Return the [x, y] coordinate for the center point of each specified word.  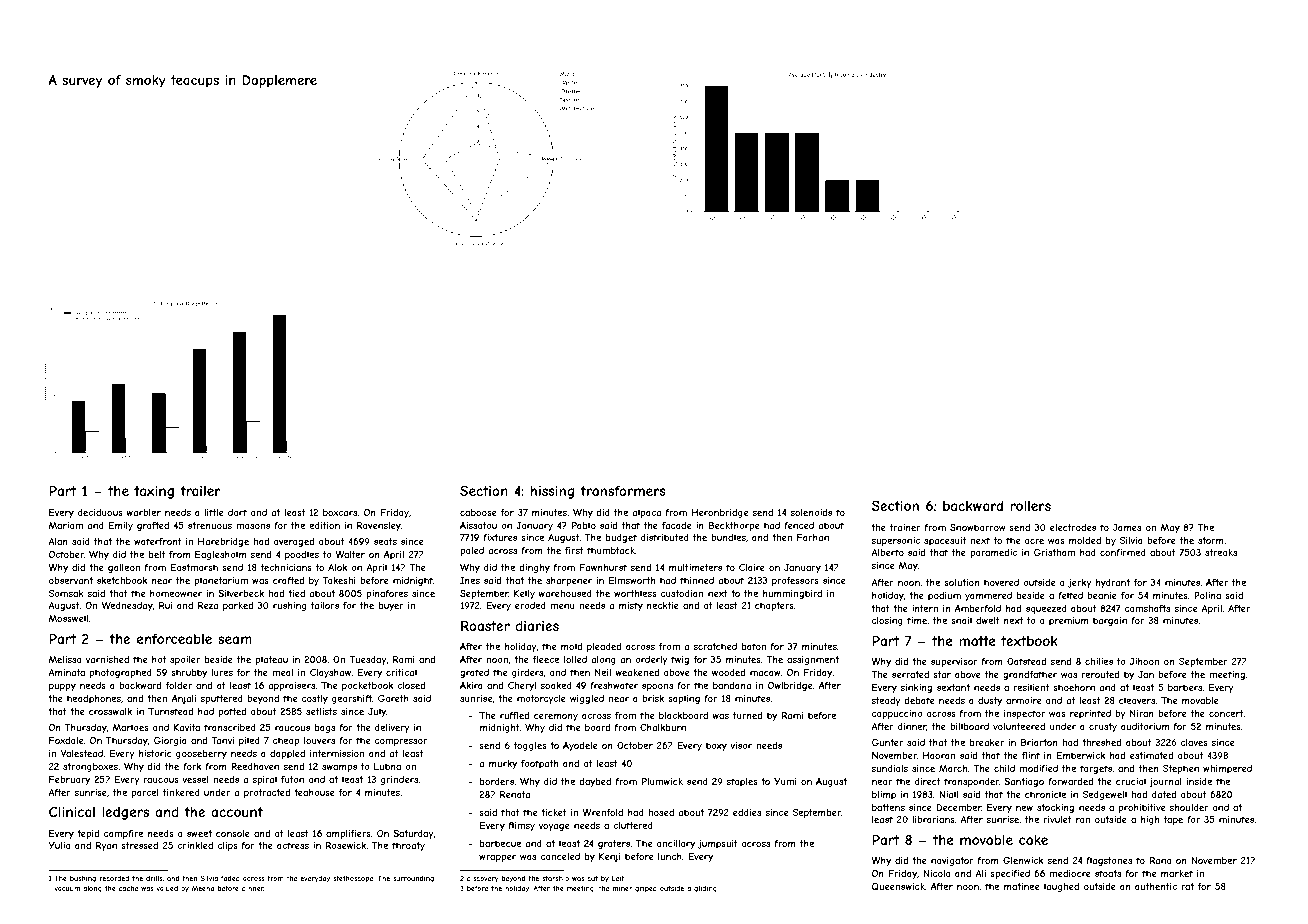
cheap [286, 741]
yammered [988, 596]
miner [622, 888]
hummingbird [792, 594]
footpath [539, 764]
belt [157, 554]
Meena [203, 888]
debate [919, 700]
